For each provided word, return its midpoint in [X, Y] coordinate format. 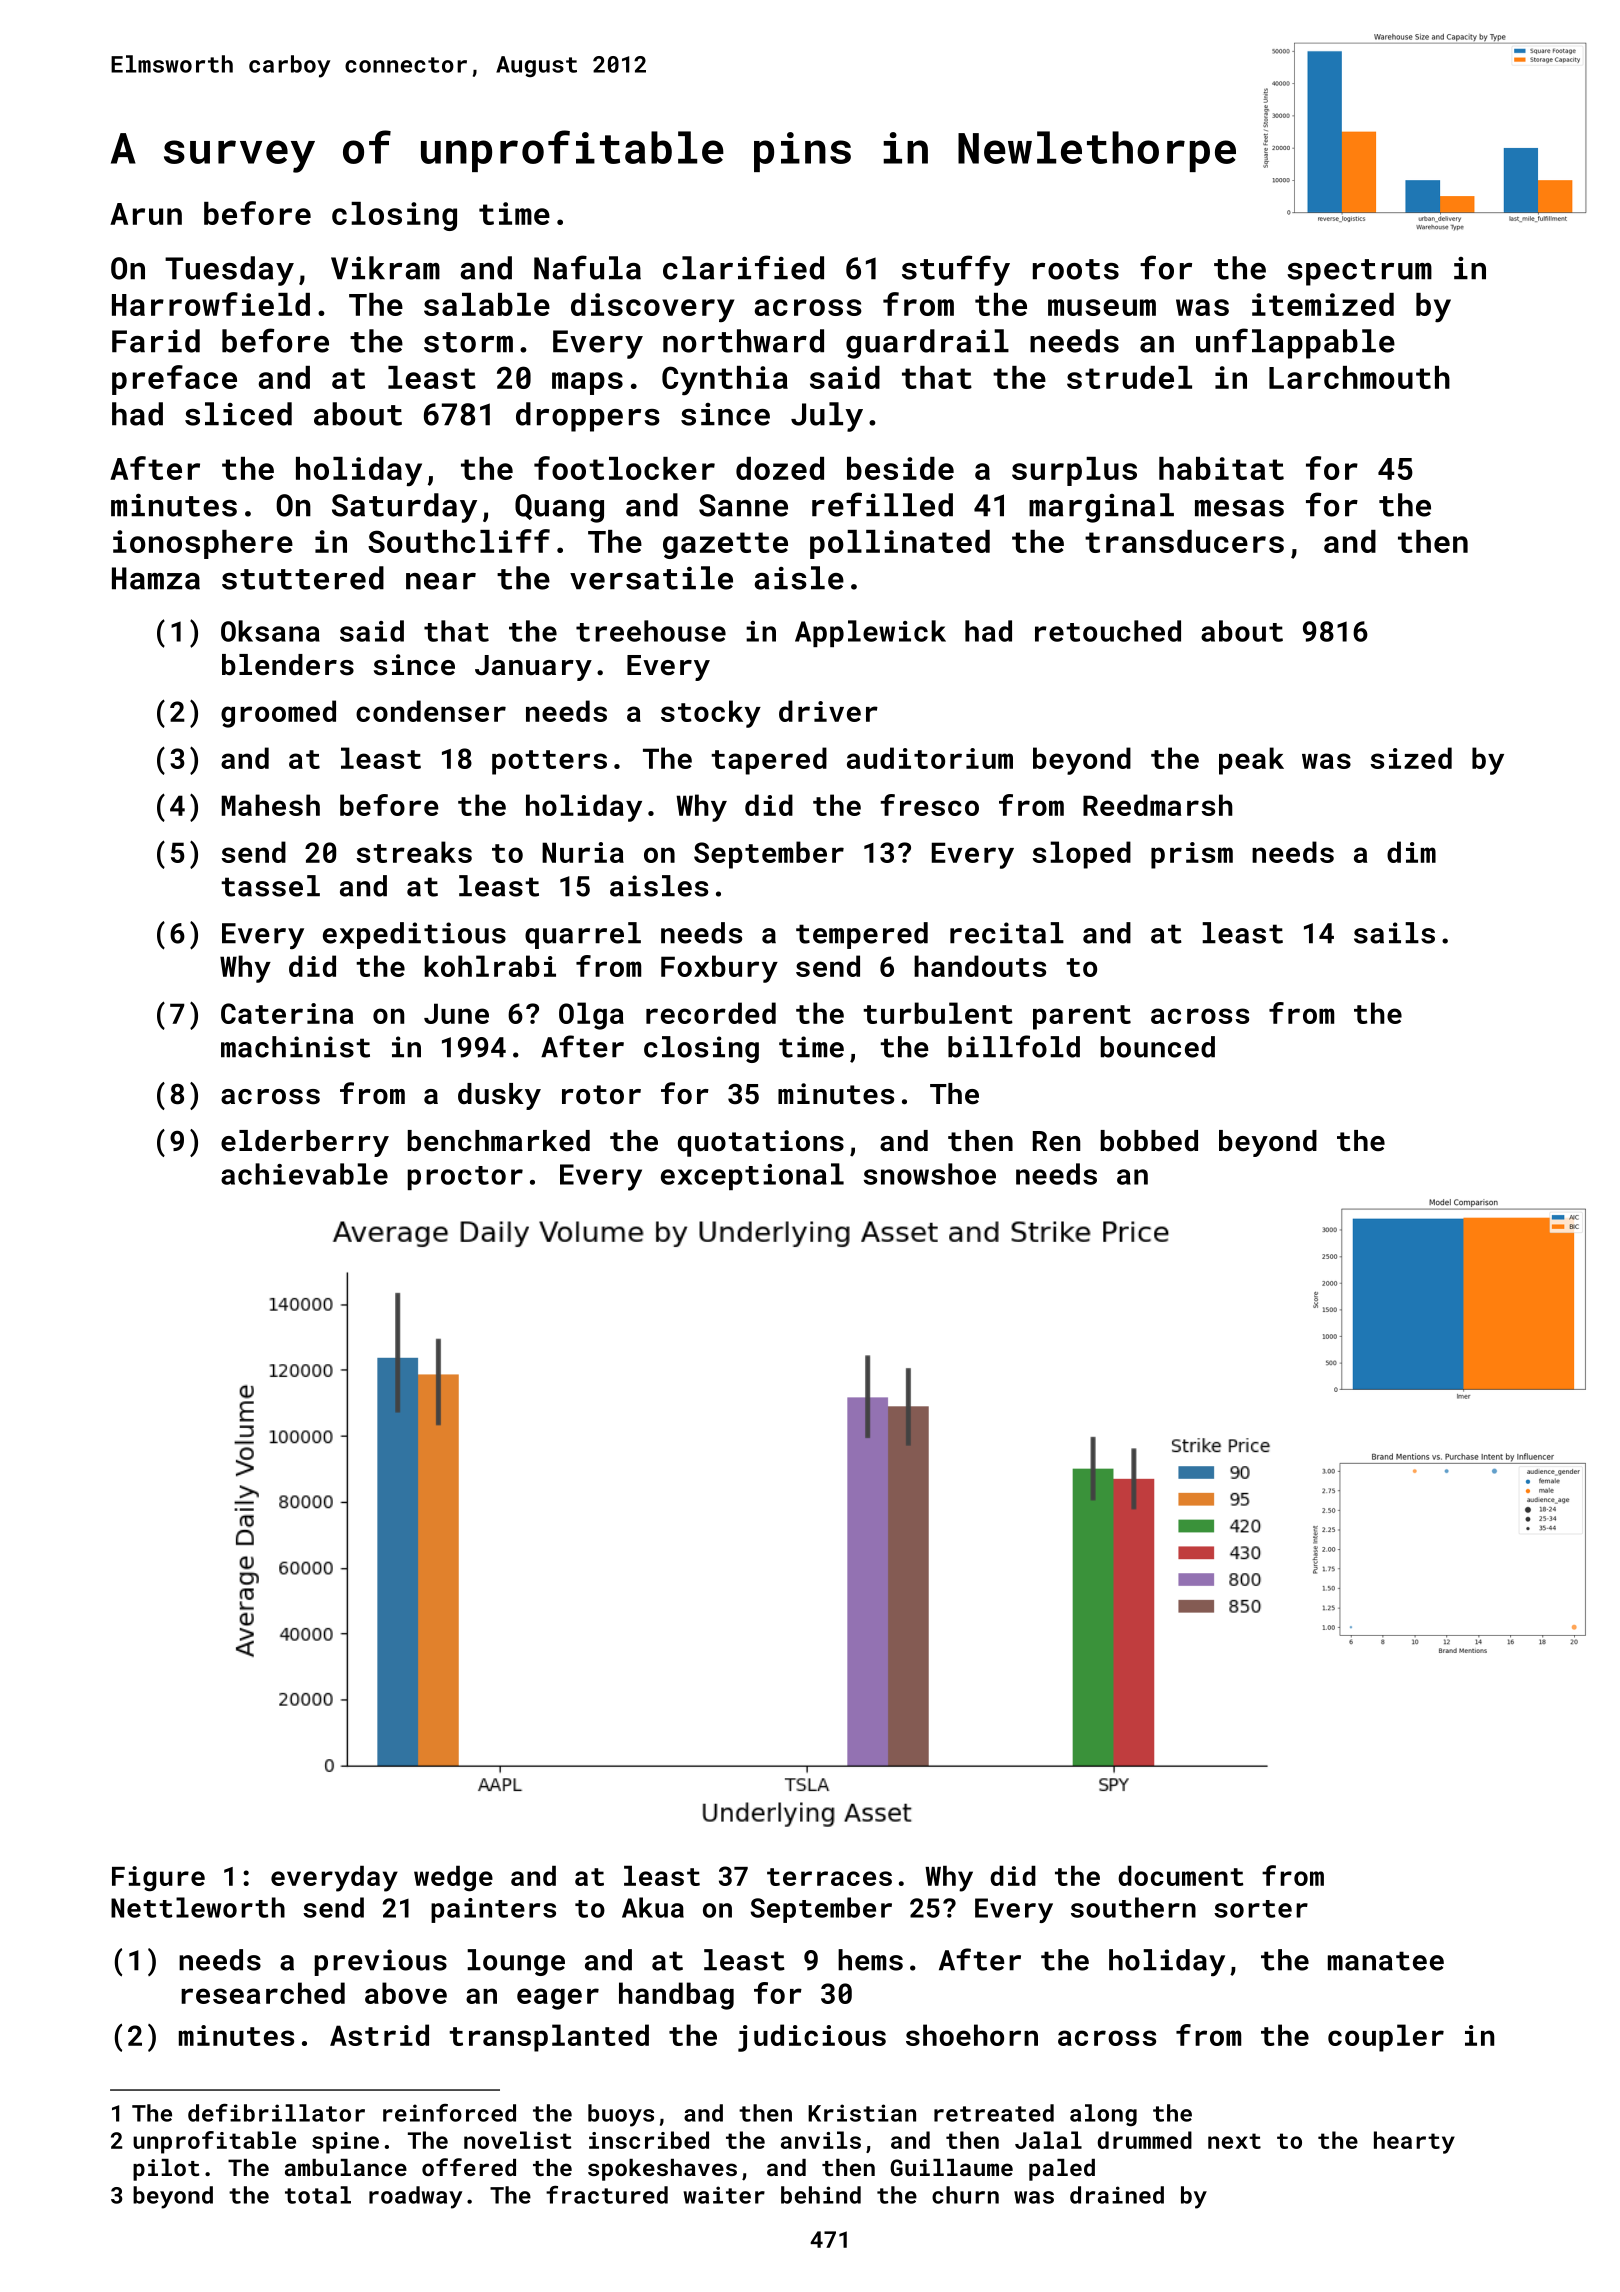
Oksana [270, 631]
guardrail [927, 344]
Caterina [287, 1013]
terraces [829, 1877]
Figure [158, 1879]
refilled [882, 504]
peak [1251, 761]
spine [345, 2143]
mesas [1239, 508]
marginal [1101, 508]
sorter [1261, 1909]
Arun [146, 214]
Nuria [583, 852]
